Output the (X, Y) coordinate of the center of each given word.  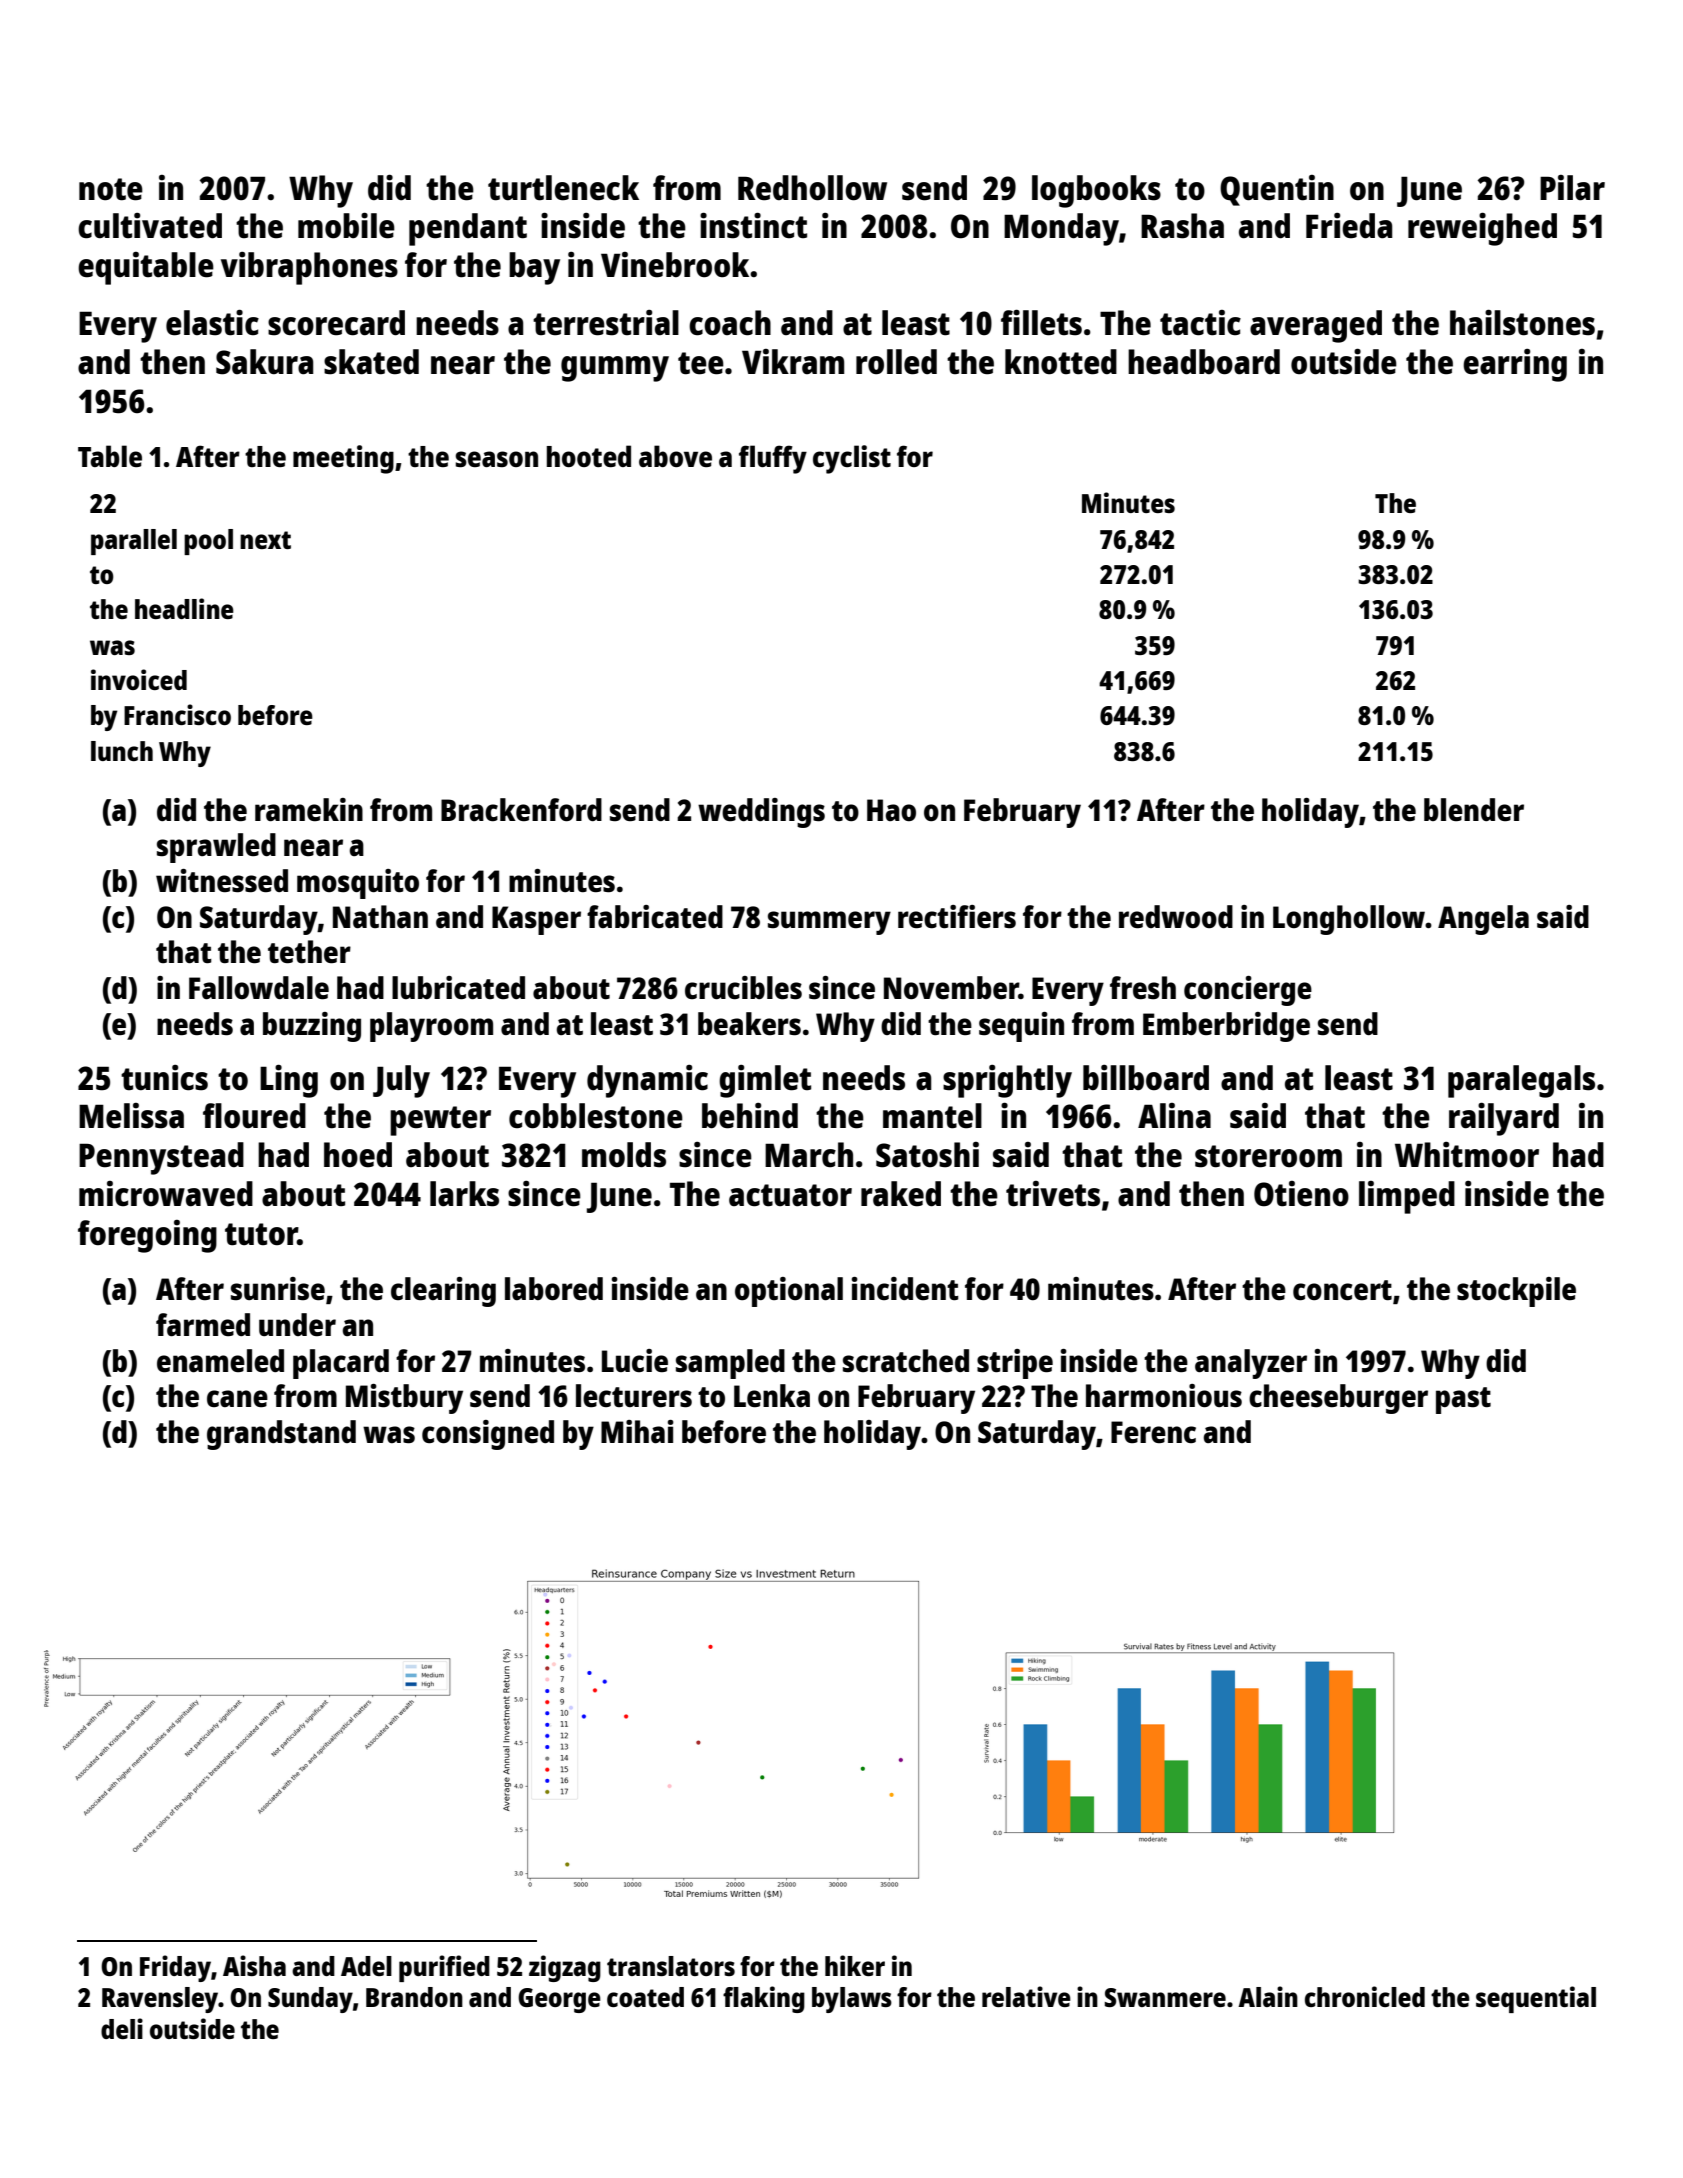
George (559, 2000)
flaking (764, 1999)
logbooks (1096, 191)
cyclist (852, 459)
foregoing (147, 1236)
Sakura (265, 362)
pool (208, 542)
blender (1474, 809)
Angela (1483, 920)
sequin (1021, 1027)
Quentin (1277, 190)
